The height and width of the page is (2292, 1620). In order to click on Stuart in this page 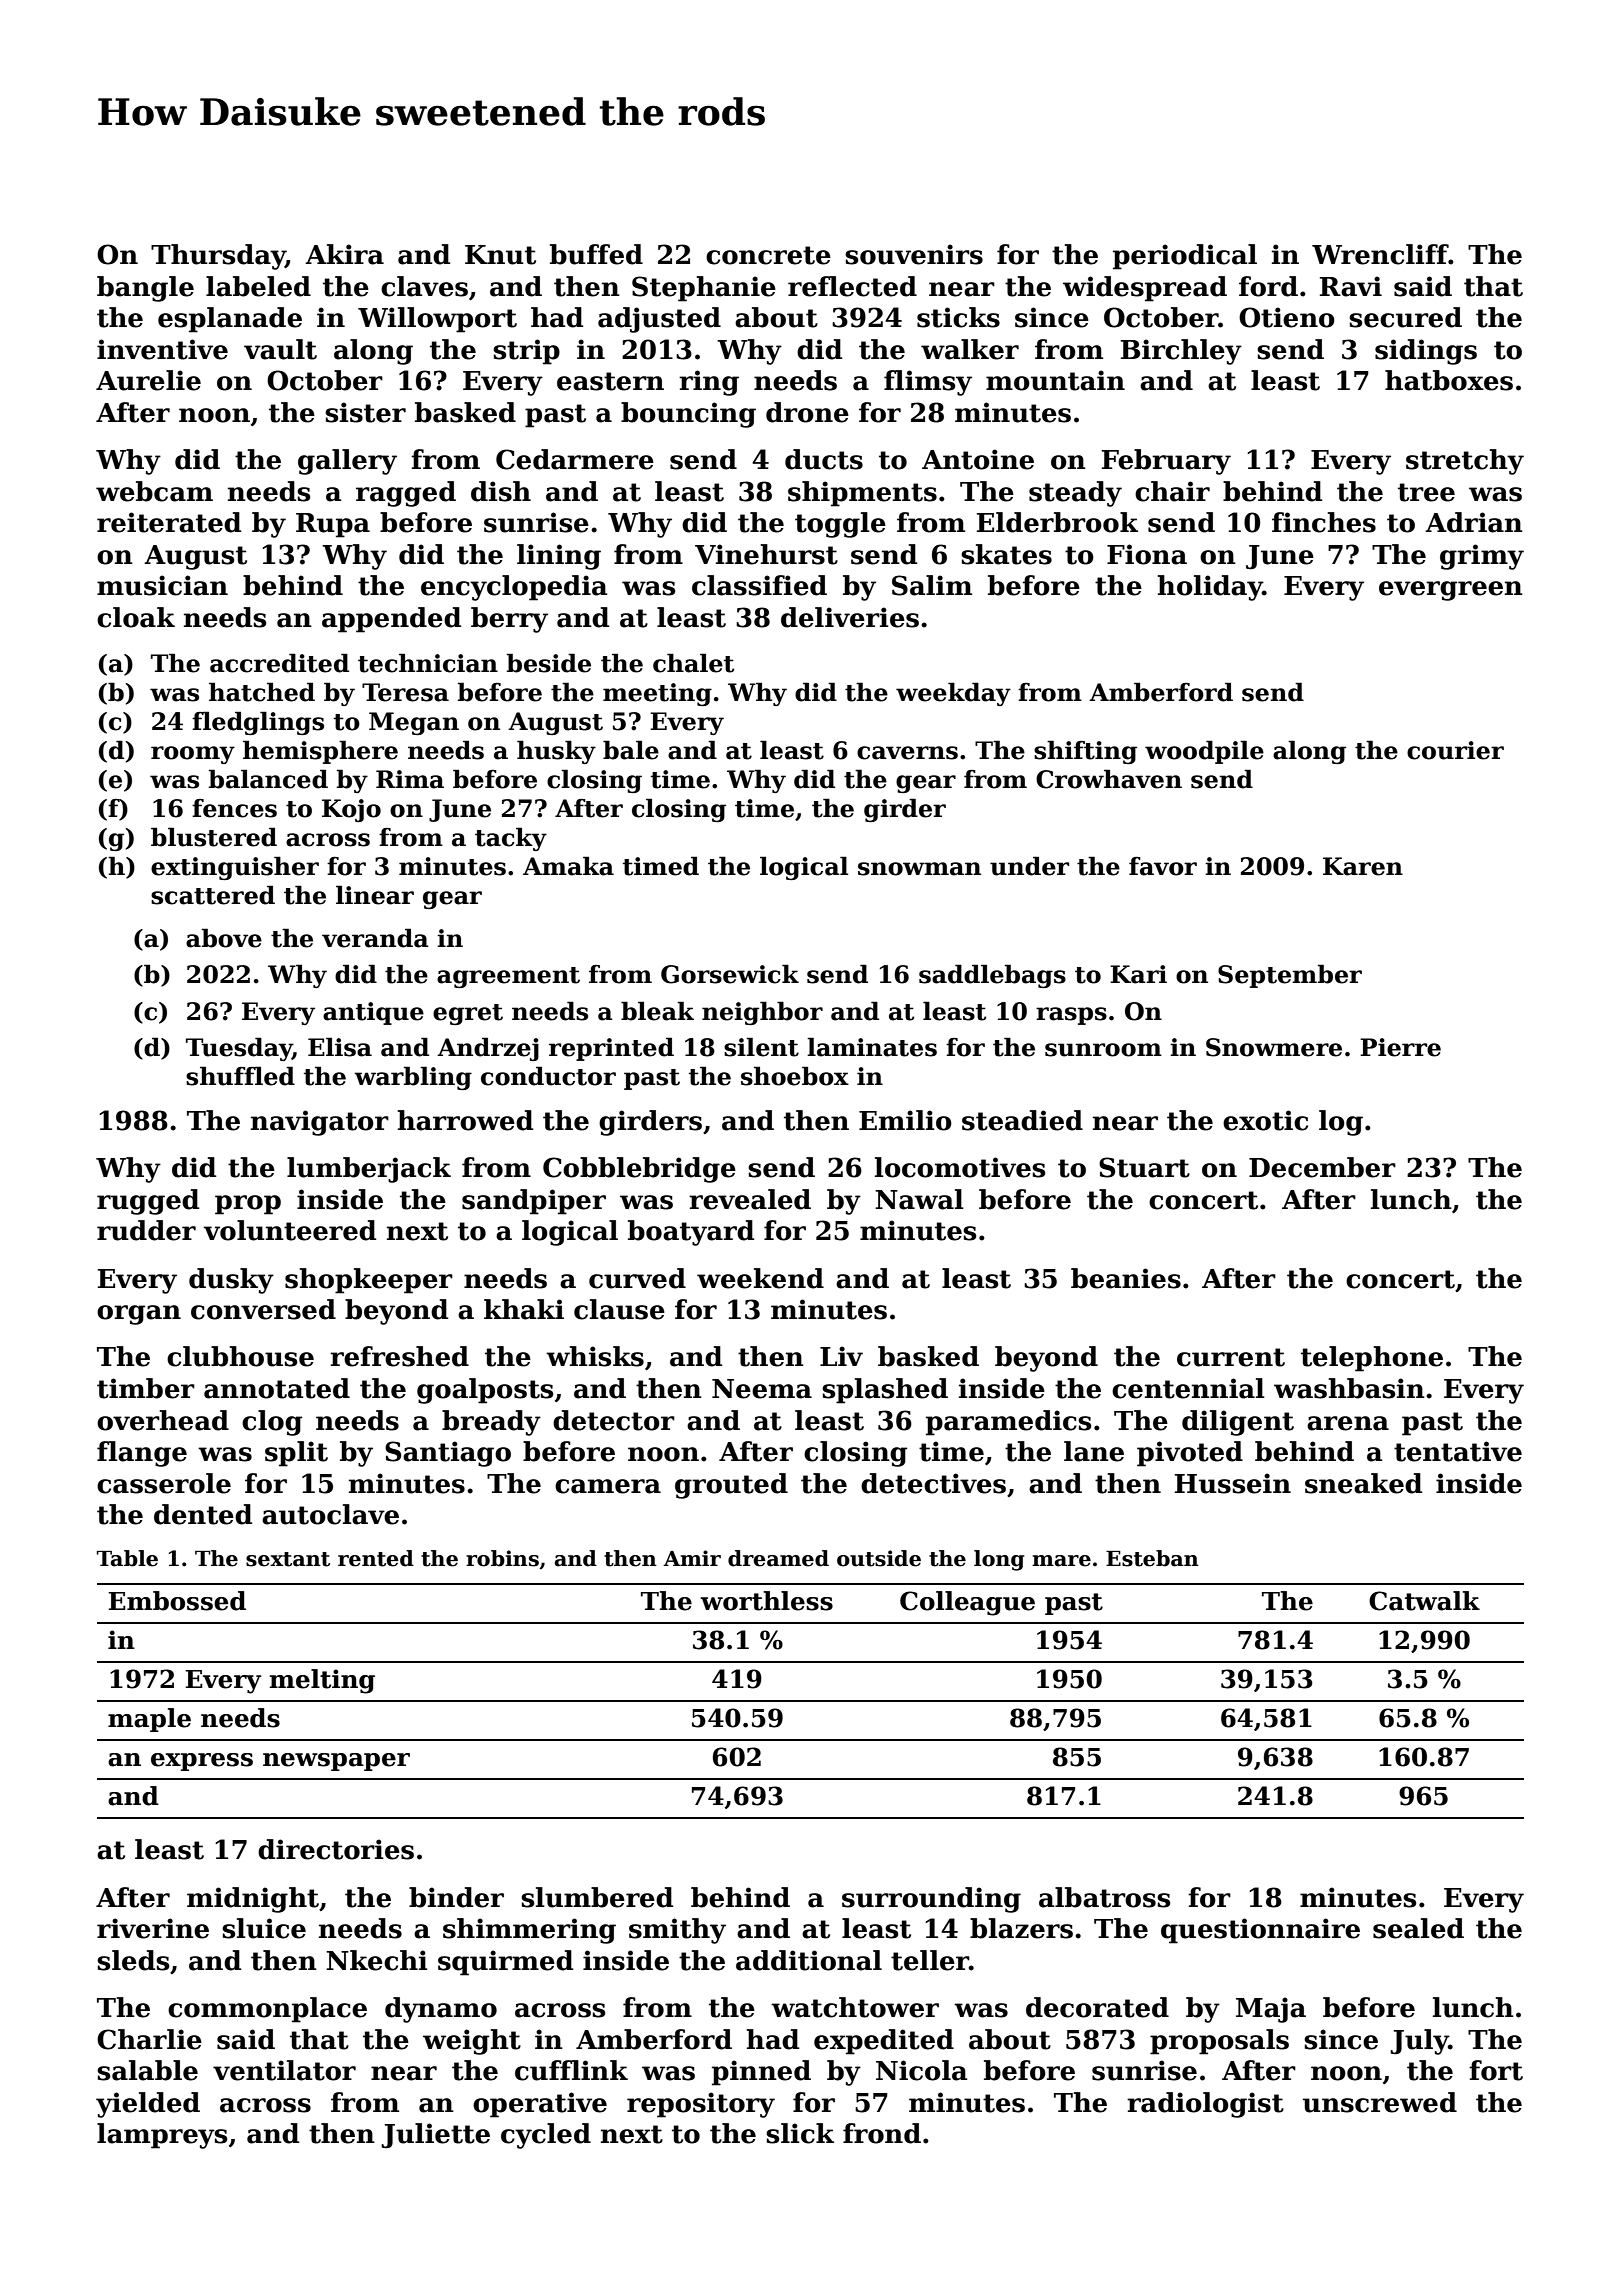, I will do `click(1144, 1167)`.
